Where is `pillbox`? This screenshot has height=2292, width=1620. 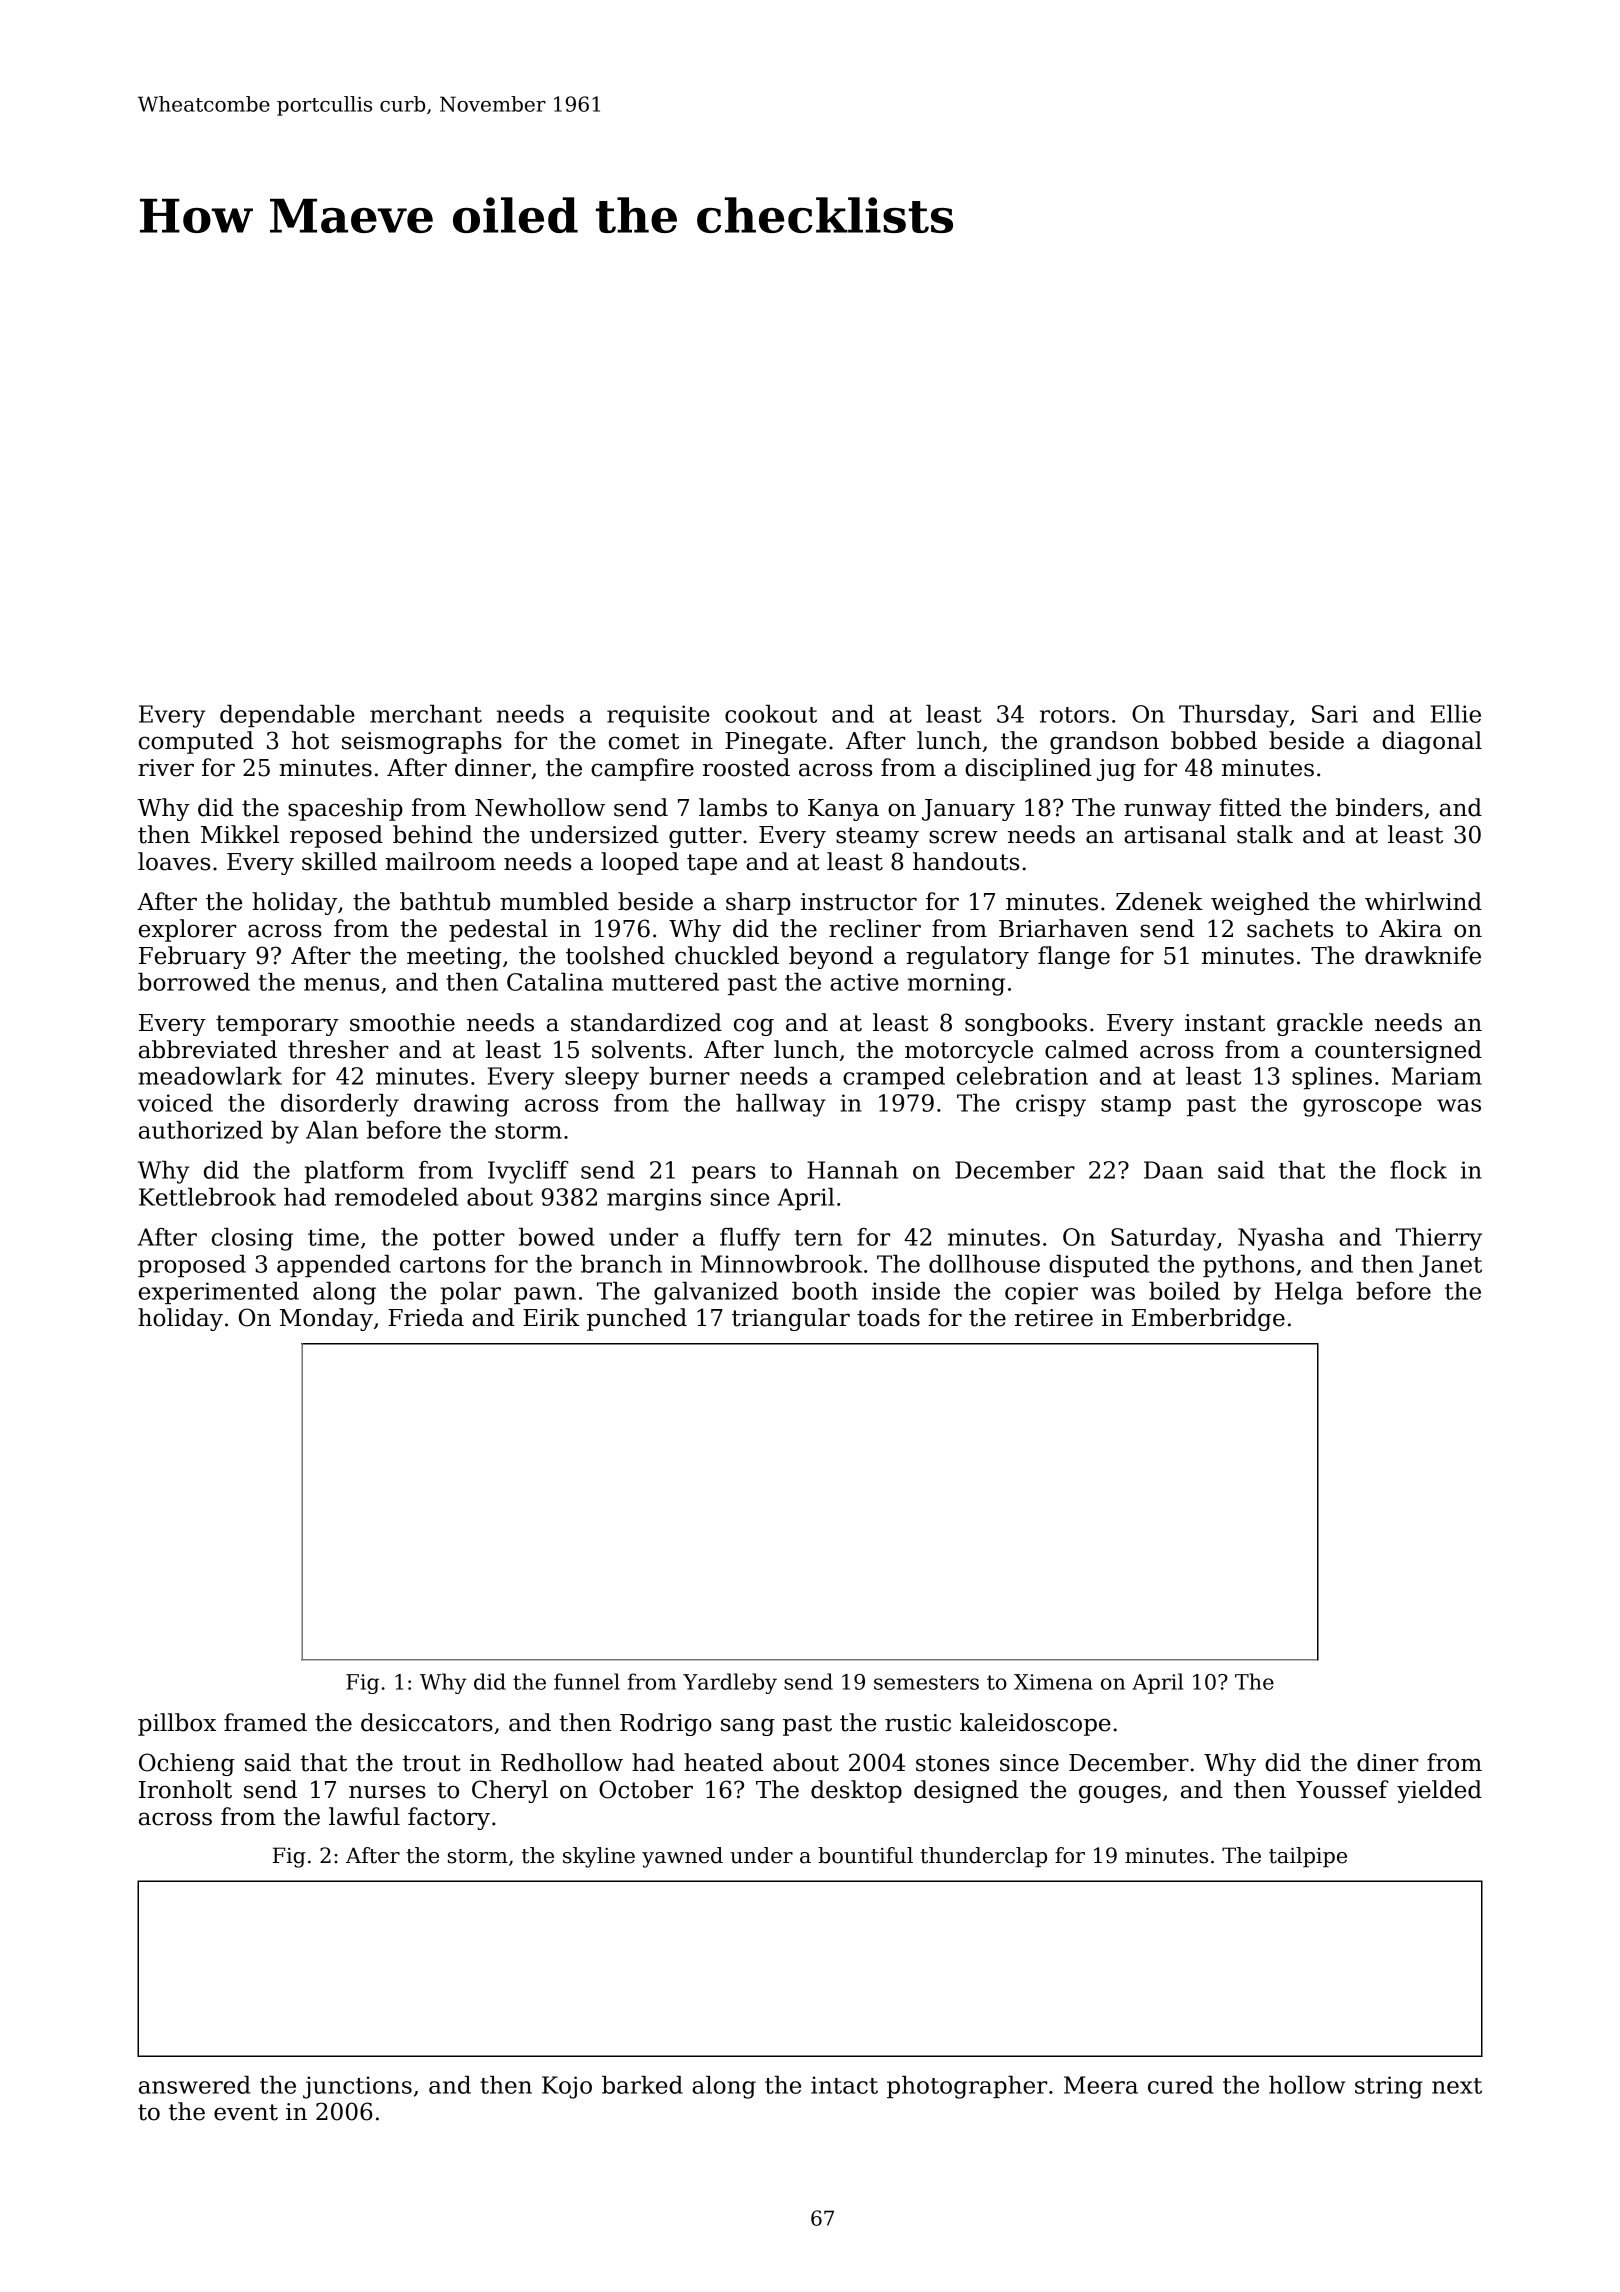 pillbox is located at coordinates (177, 1724).
